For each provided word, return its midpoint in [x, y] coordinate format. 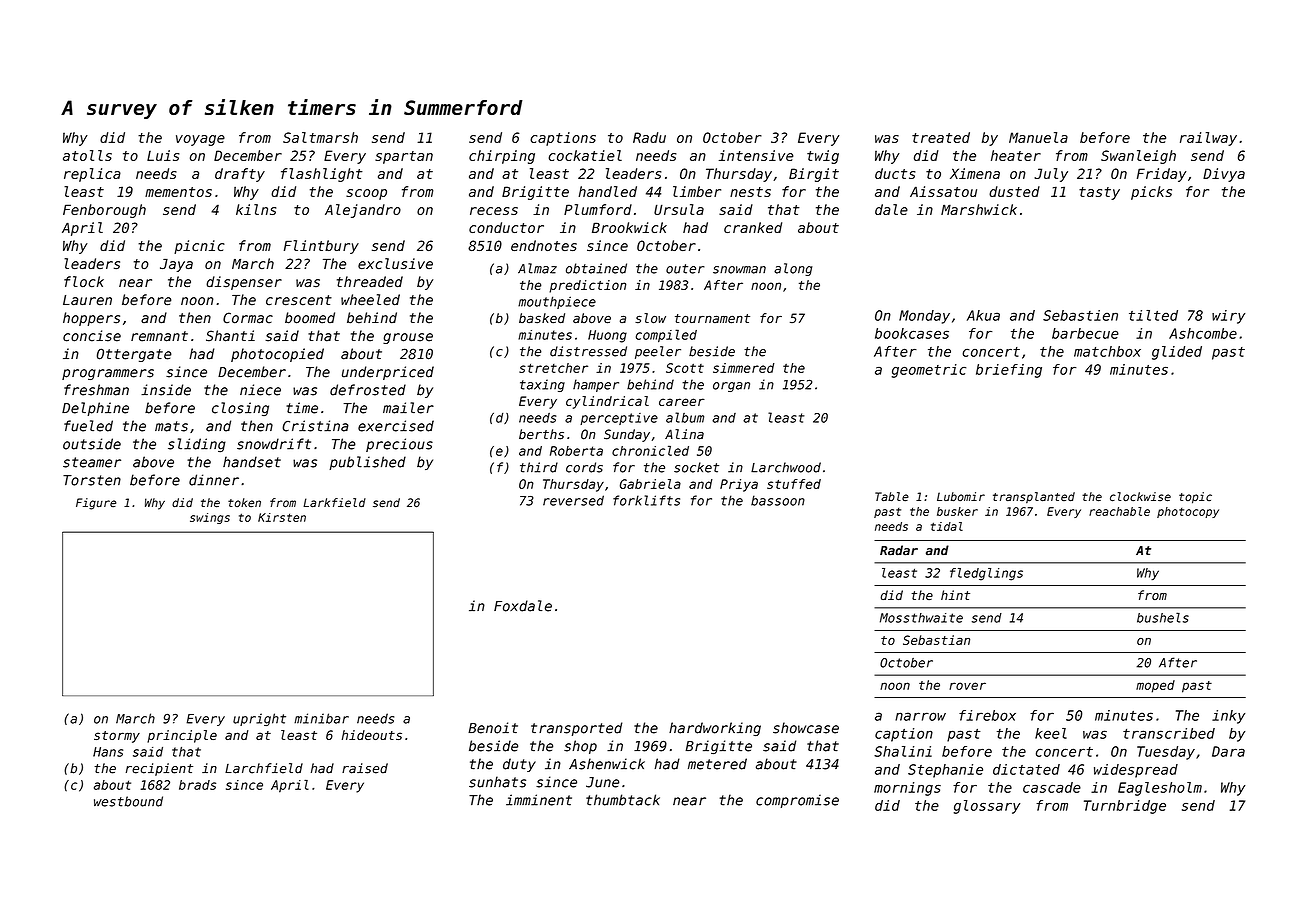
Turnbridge [1125, 807]
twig [823, 157]
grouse [408, 338]
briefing [1009, 371]
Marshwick [979, 209]
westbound [128, 801]
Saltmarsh [320, 137]
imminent [539, 800]
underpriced [388, 373]
